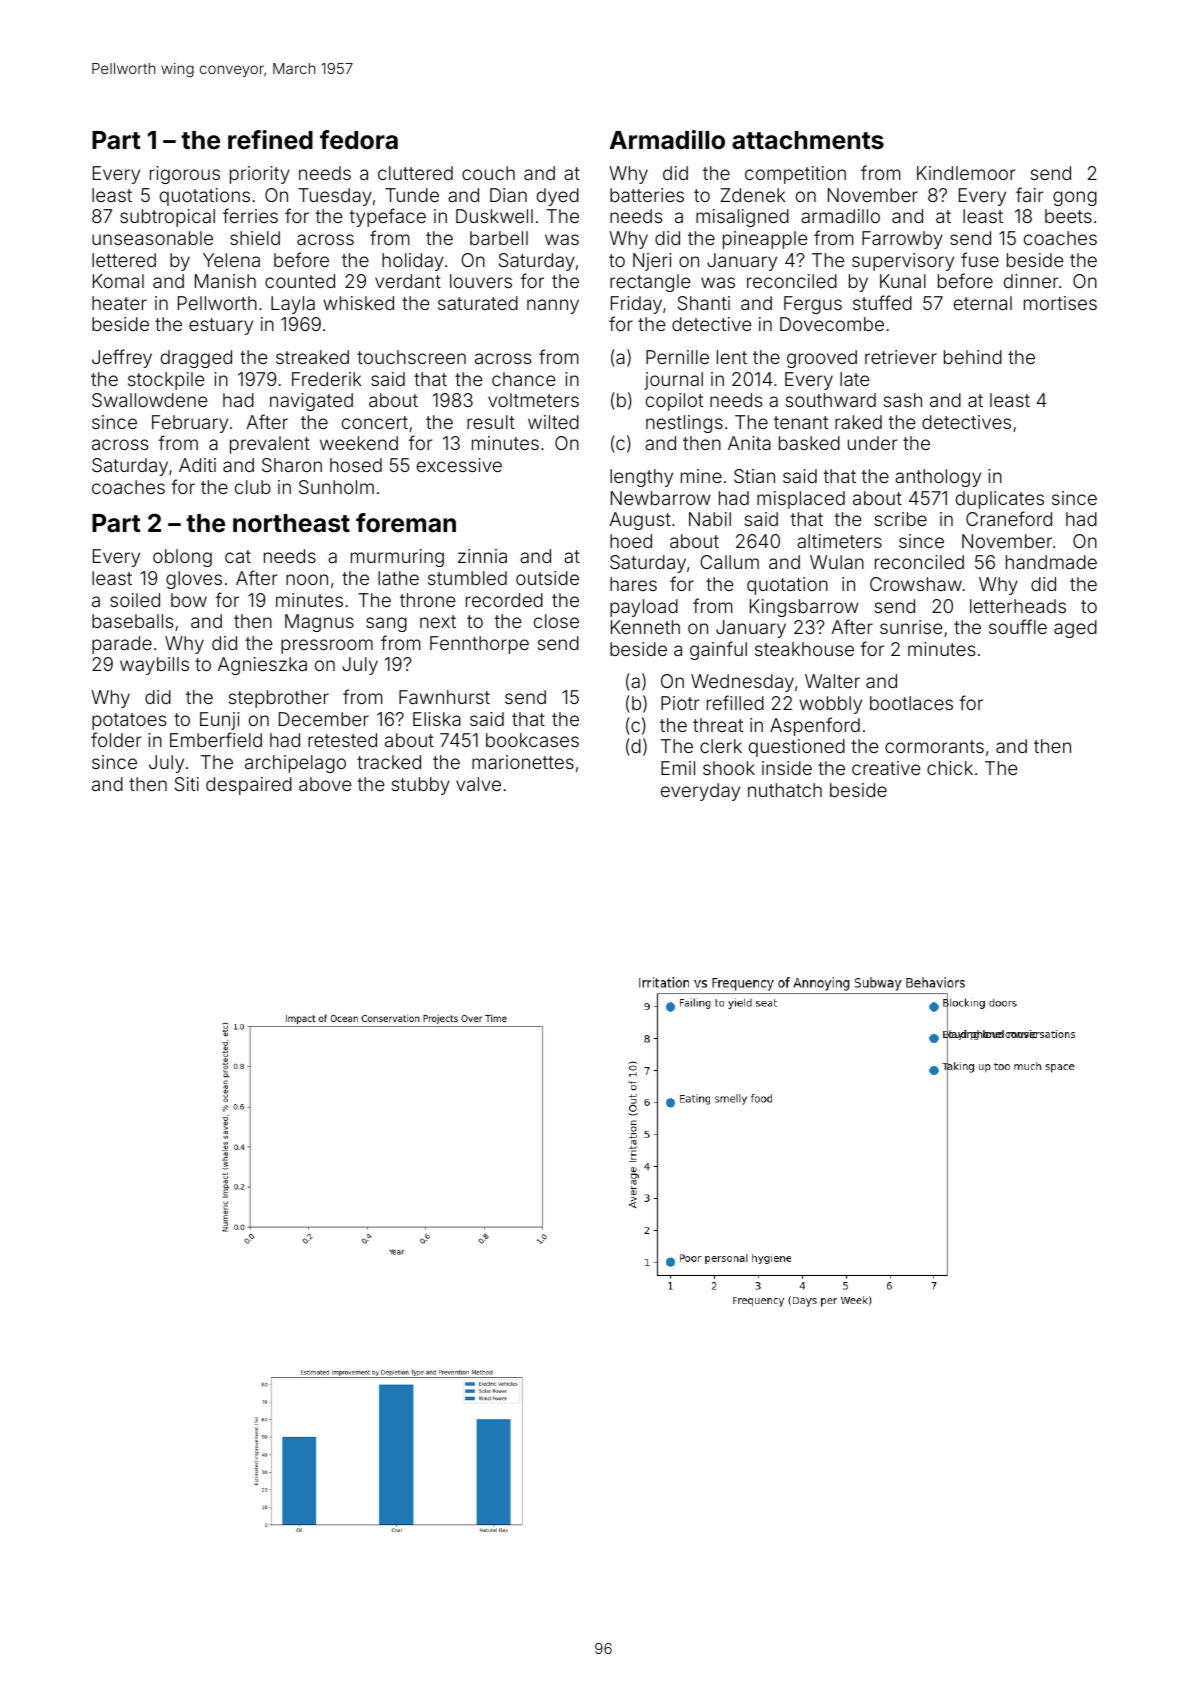 This document has height=1682, width=1189. Describe the element at coordinates (645, 627) in the document. I see `Kenneth` at that location.
